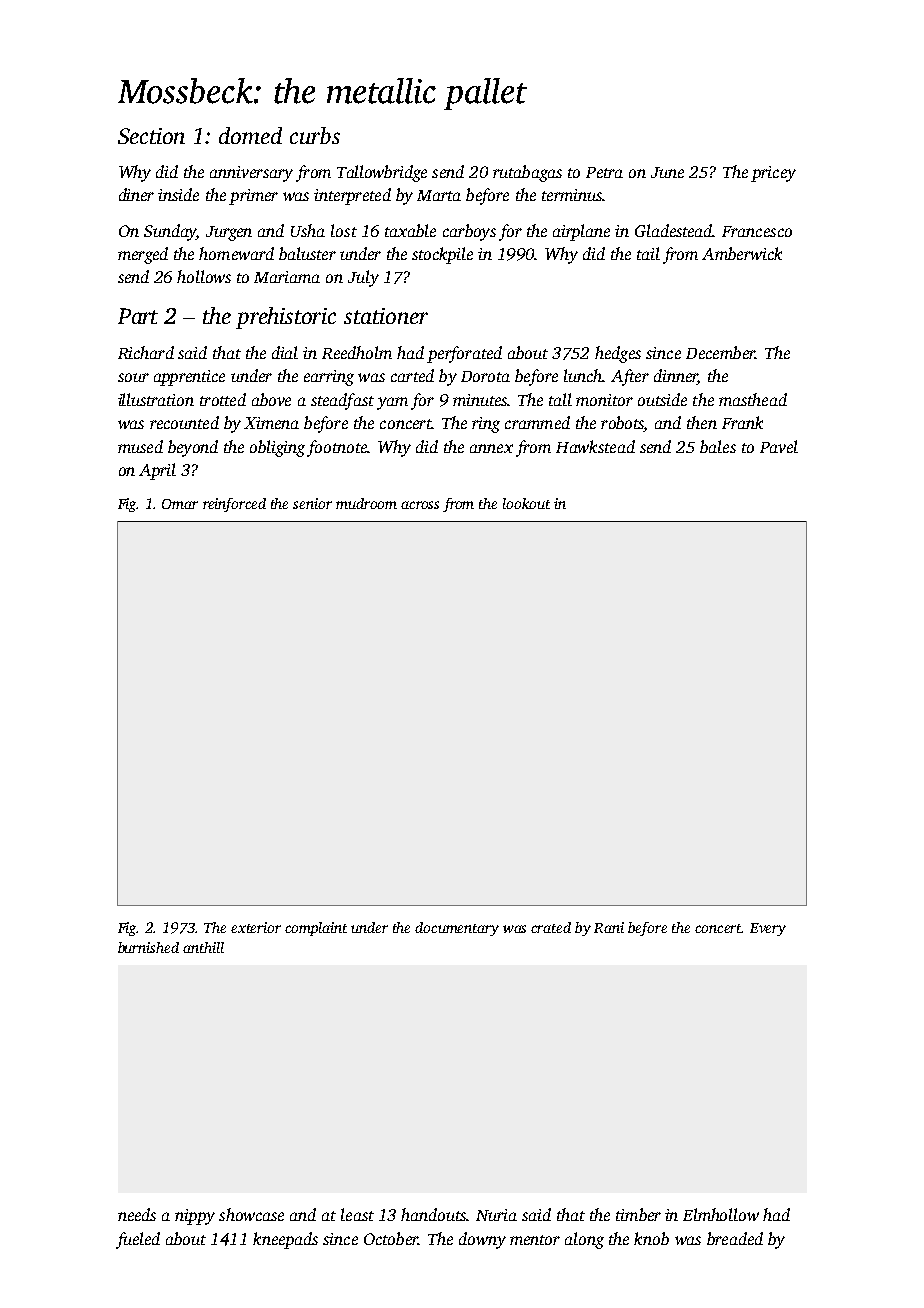 This image has height=1308, width=924. What do you see at coordinates (464, 354) in the image?
I see `perforated` at bounding box center [464, 354].
